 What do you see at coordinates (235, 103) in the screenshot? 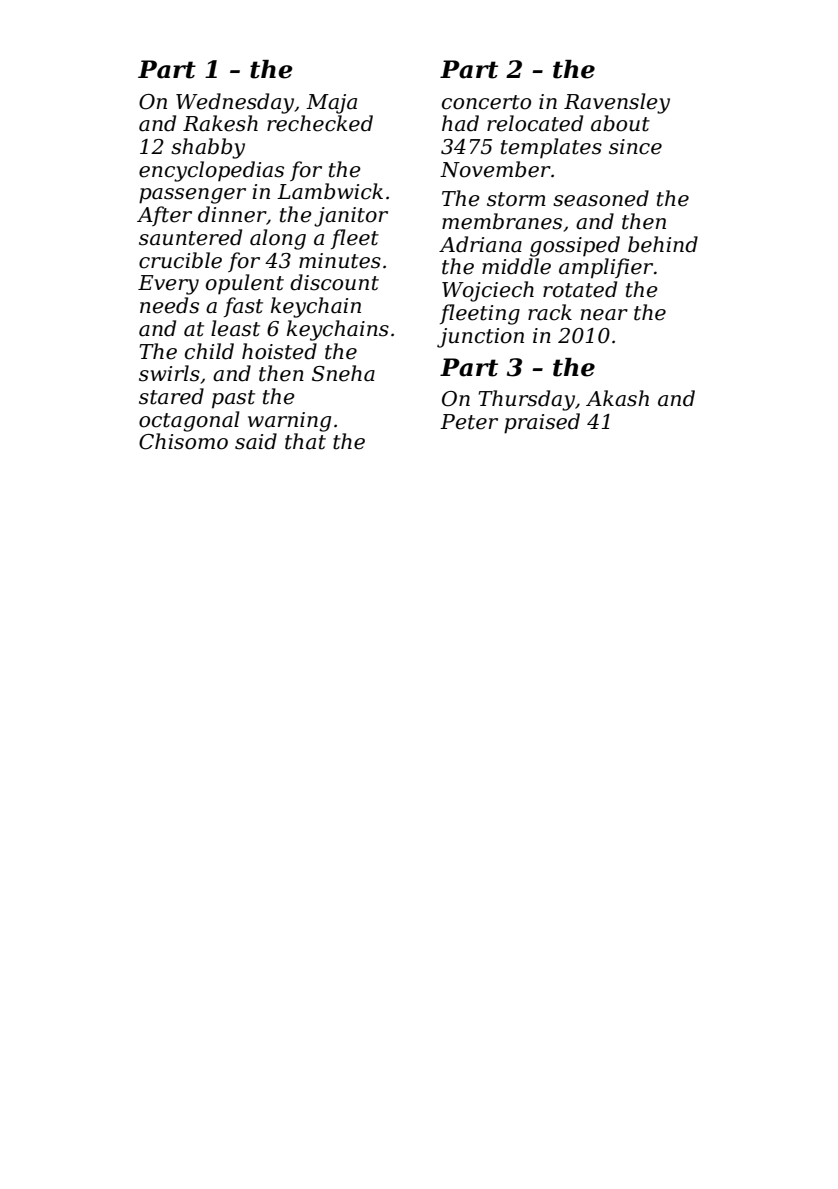
I see `Wednesday` at bounding box center [235, 103].
